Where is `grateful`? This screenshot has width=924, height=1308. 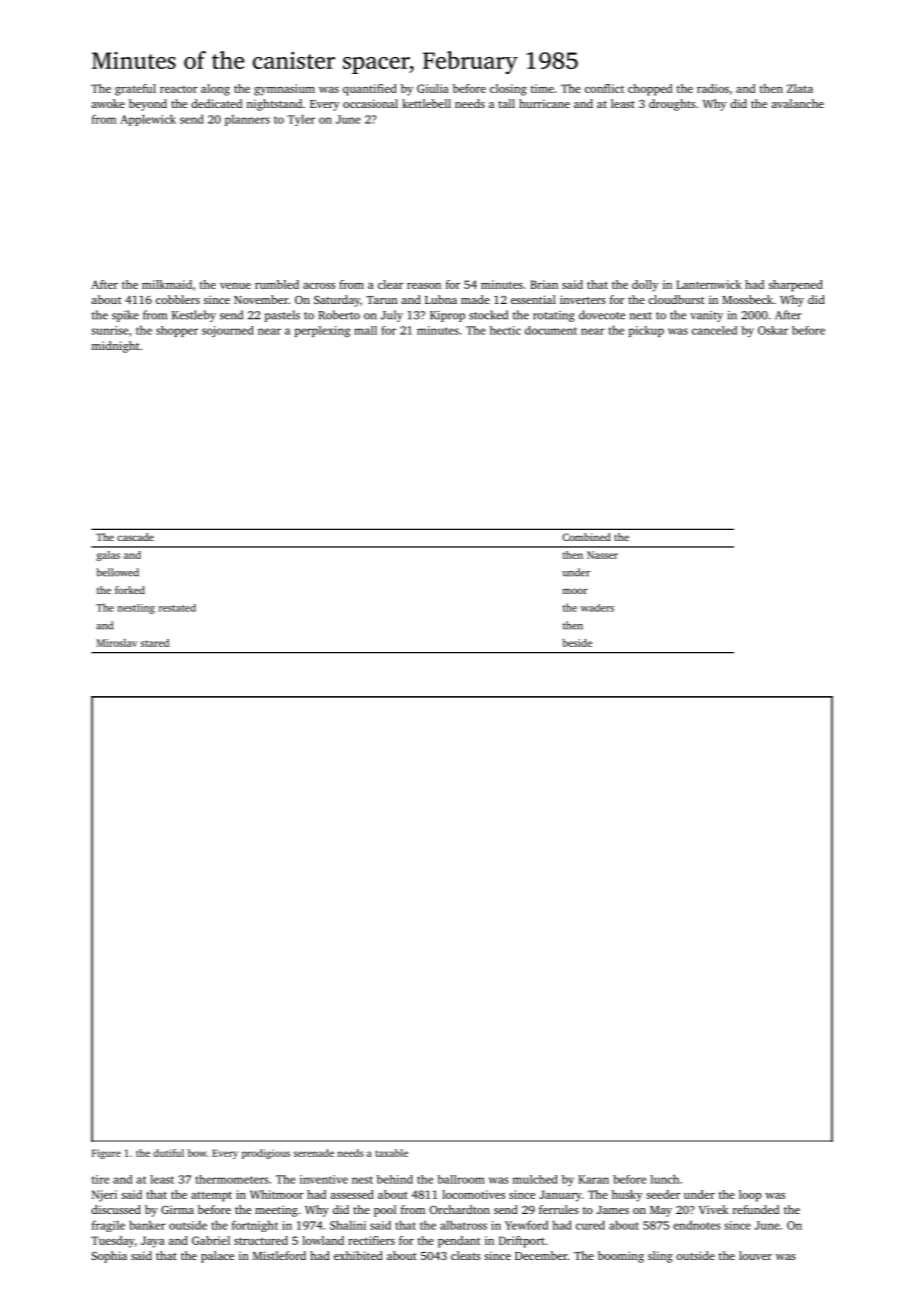
grateful is located at coordinates (135, 90).
